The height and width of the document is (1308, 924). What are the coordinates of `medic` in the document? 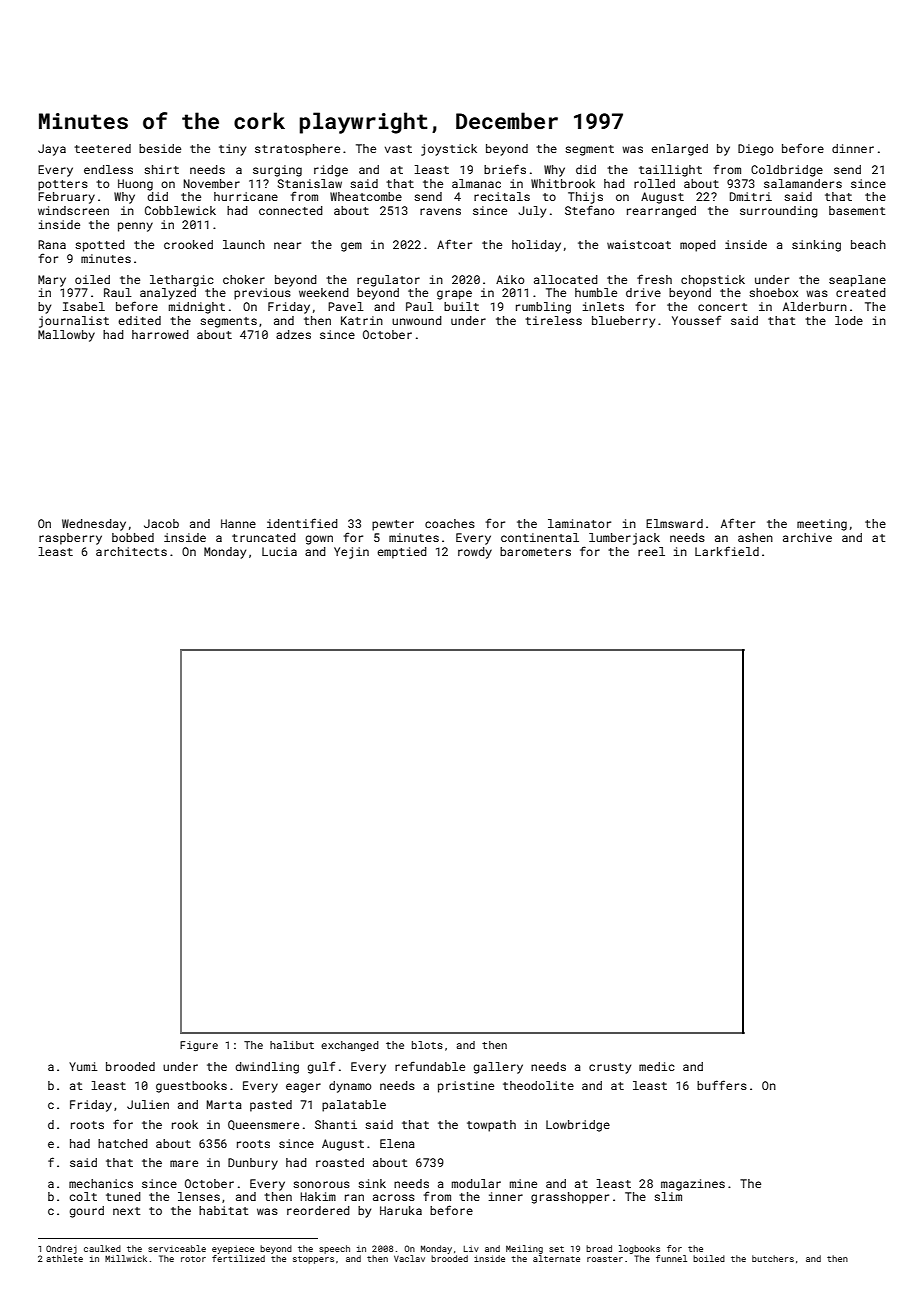 It's located at (657, 1066).
